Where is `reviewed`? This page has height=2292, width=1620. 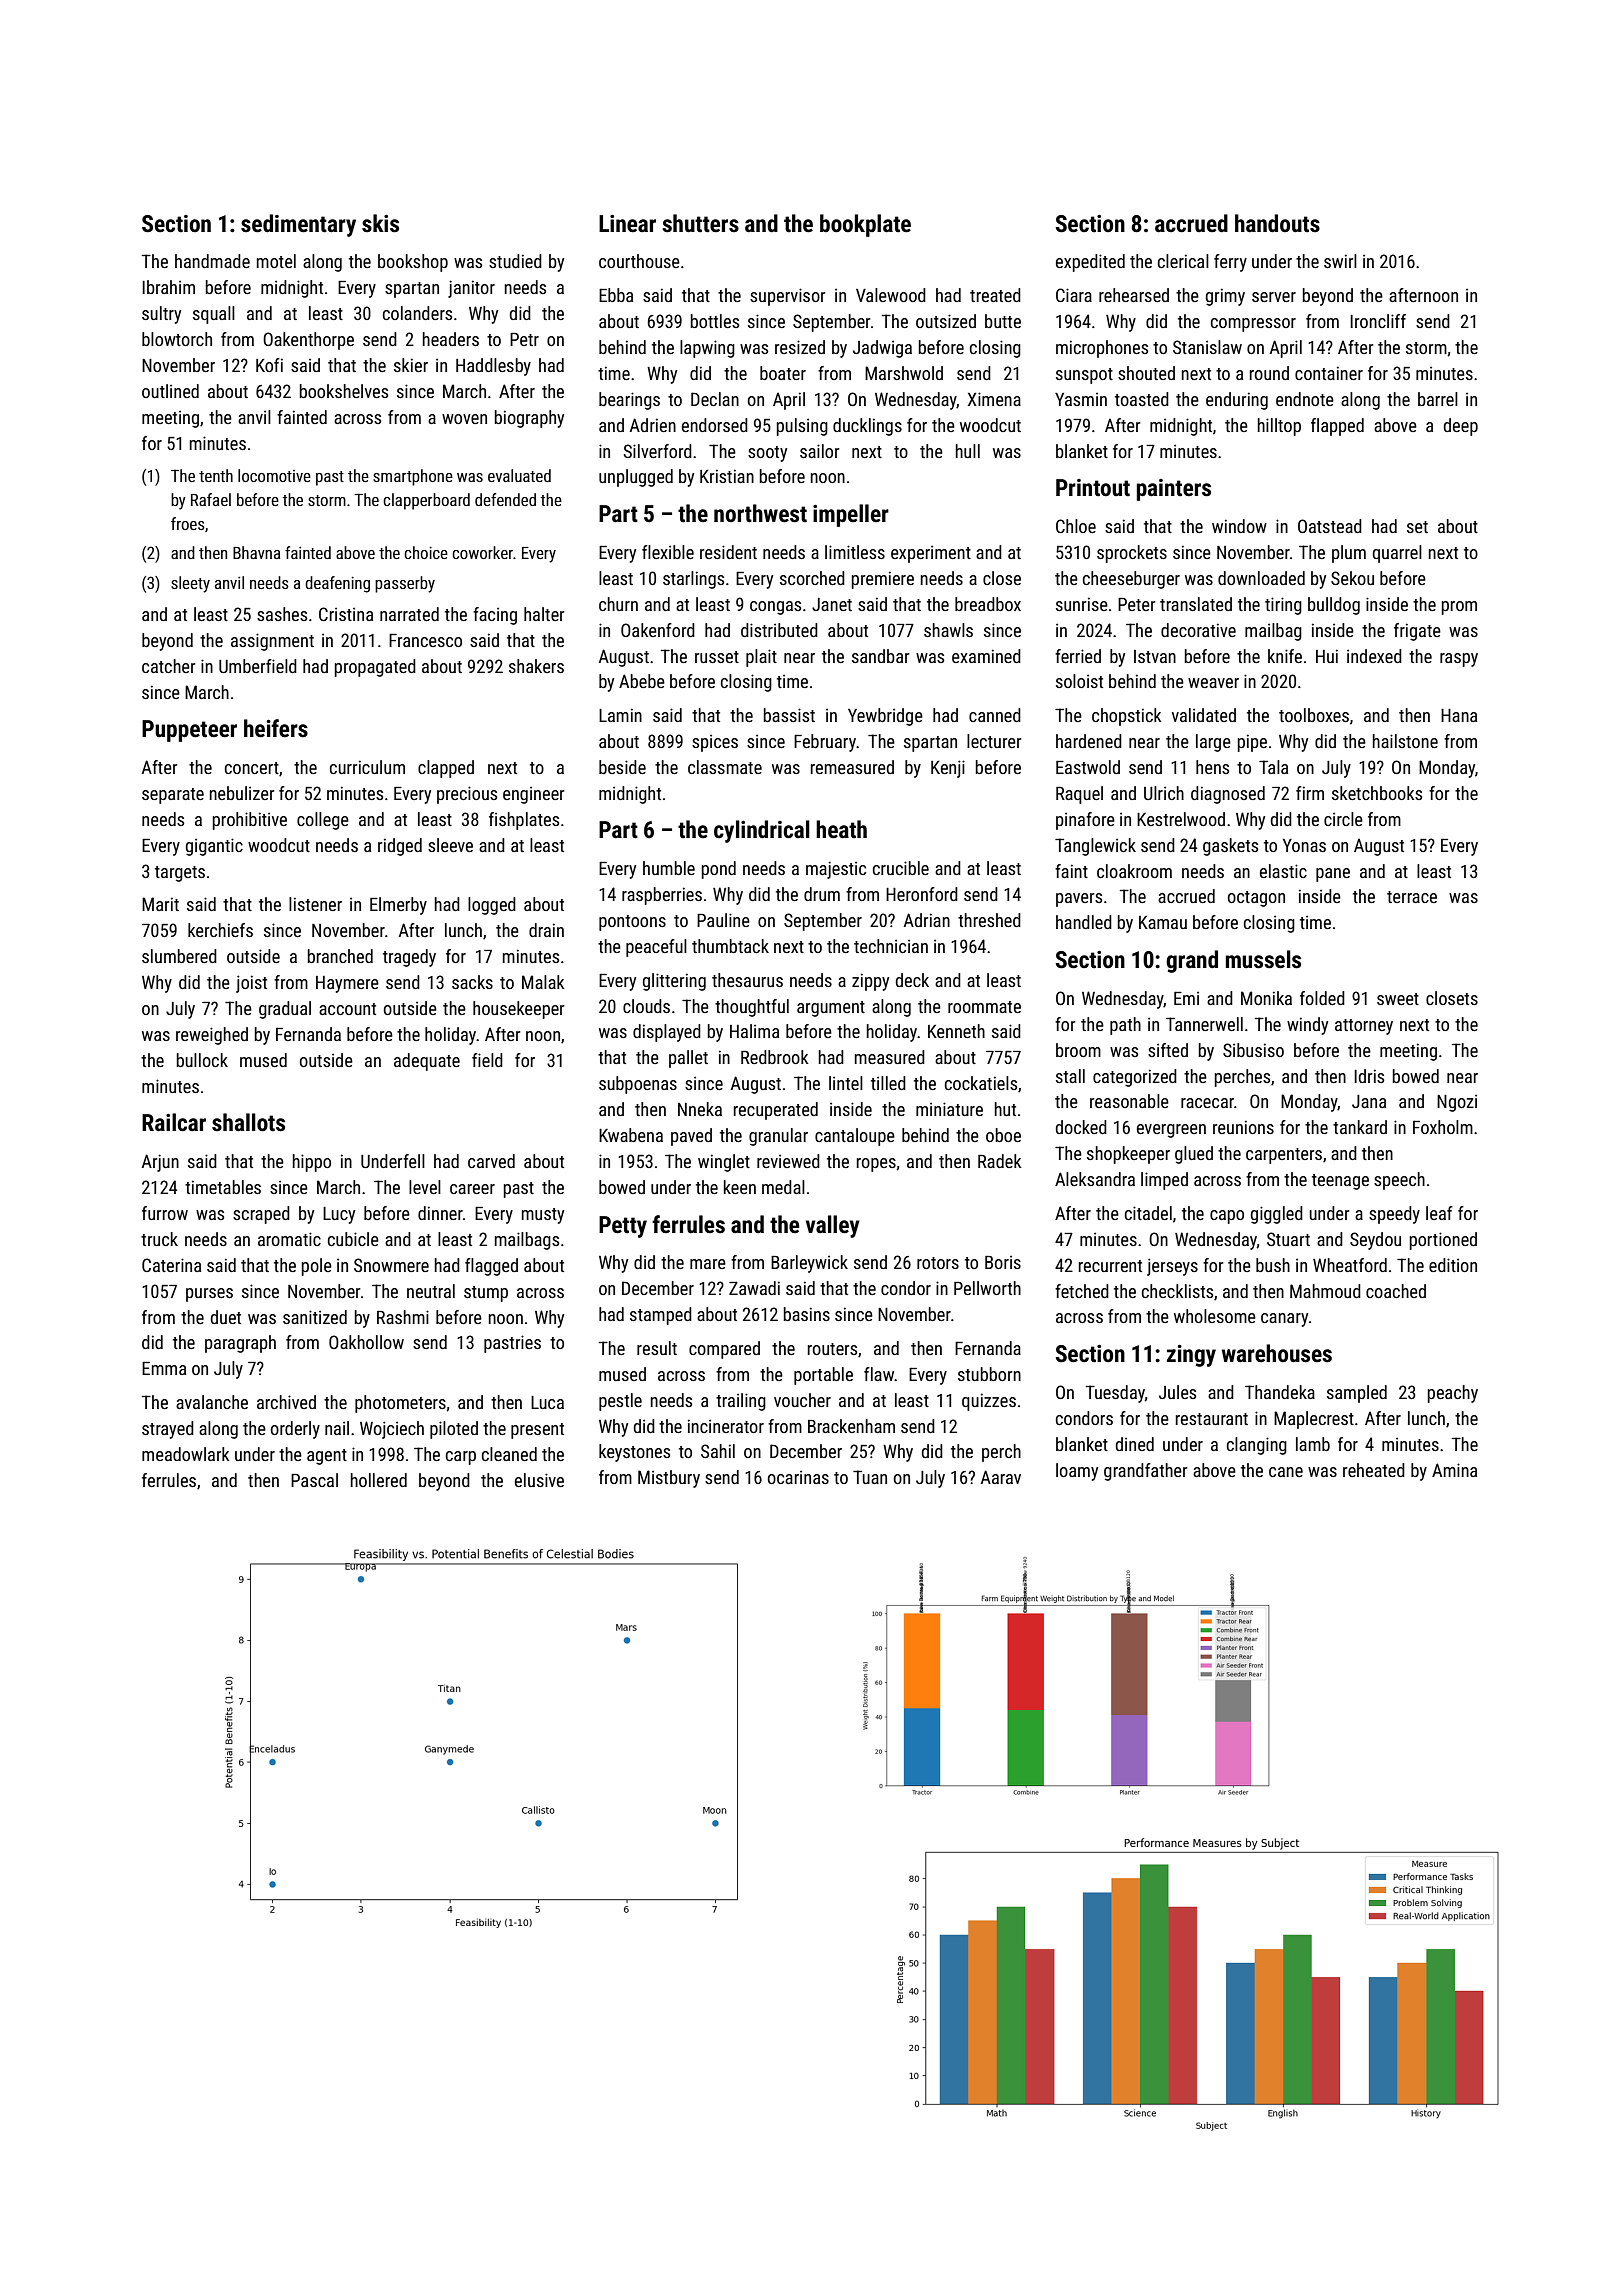 reviewed is located at coordinates (788, 1161).
